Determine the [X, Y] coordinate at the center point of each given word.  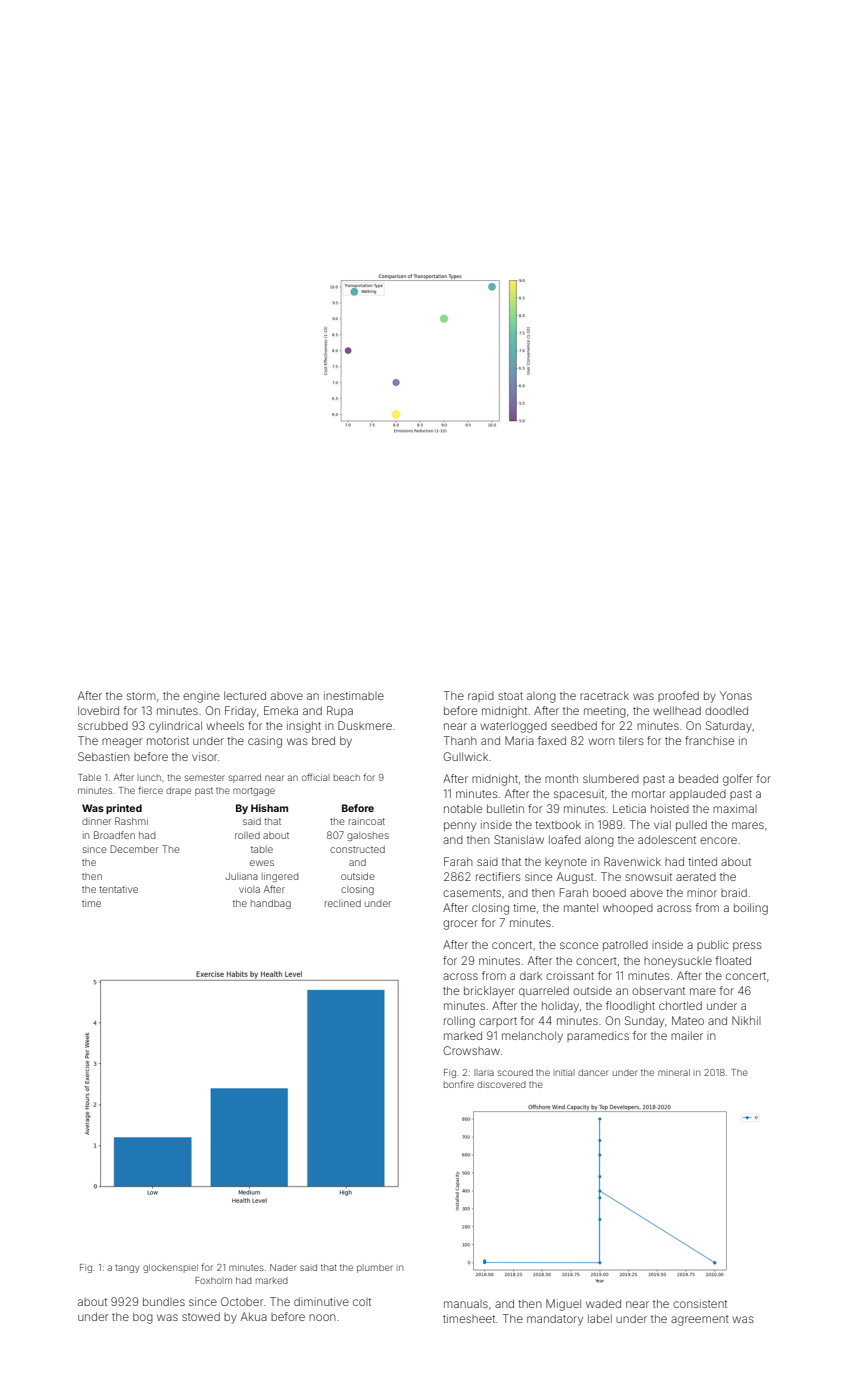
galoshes [368, 836]
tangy [127, 1269]
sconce [579, 945]
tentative [118, 889]
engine [201, 698]
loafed [565, 839]
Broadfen [114, 835]
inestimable [354, 695]
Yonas [736, 695]
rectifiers [498, 876]
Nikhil [746, 1020]
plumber [375, 1268]
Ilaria [484, 1072]
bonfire [459, 1084]
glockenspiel [170, 1268]
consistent [700, 1303]
